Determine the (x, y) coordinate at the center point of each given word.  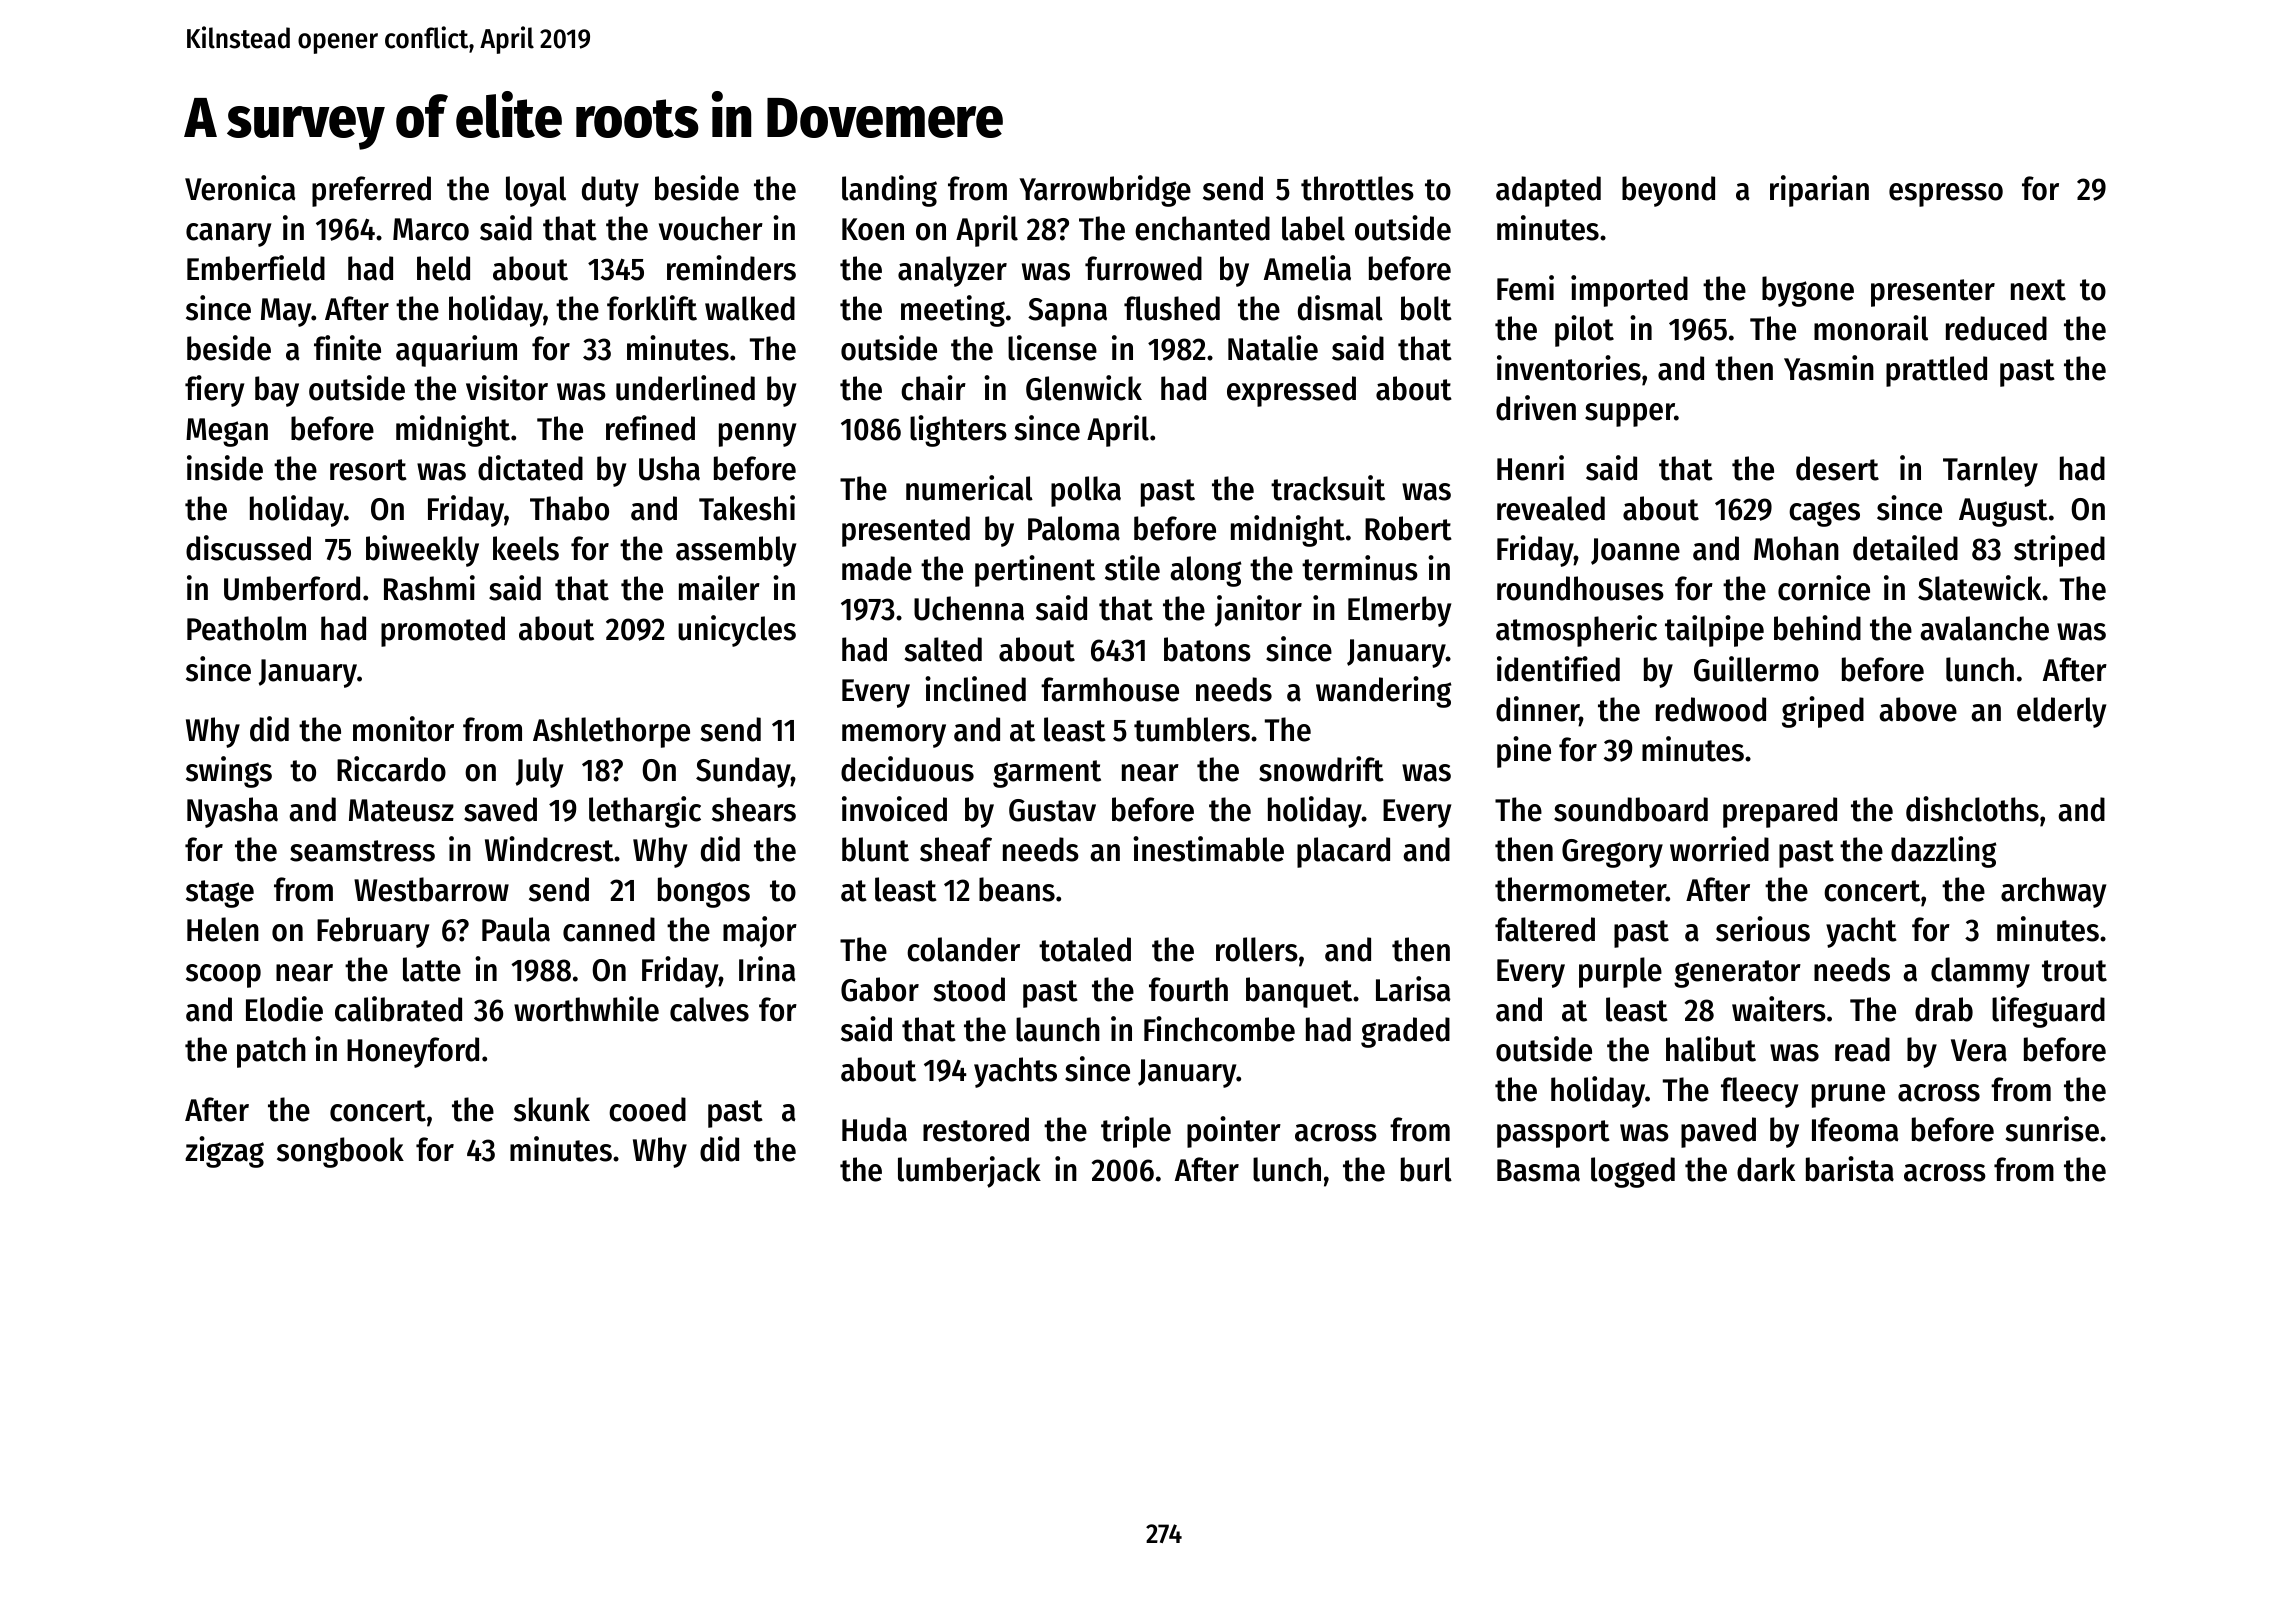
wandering (1383, 692)
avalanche (1984, 628)
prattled (1936, 371)
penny (757, 435)
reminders (731, 268)
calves (709, 1009)
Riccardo (391, 769)
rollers (1257, 949)
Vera (1979, 1050)
